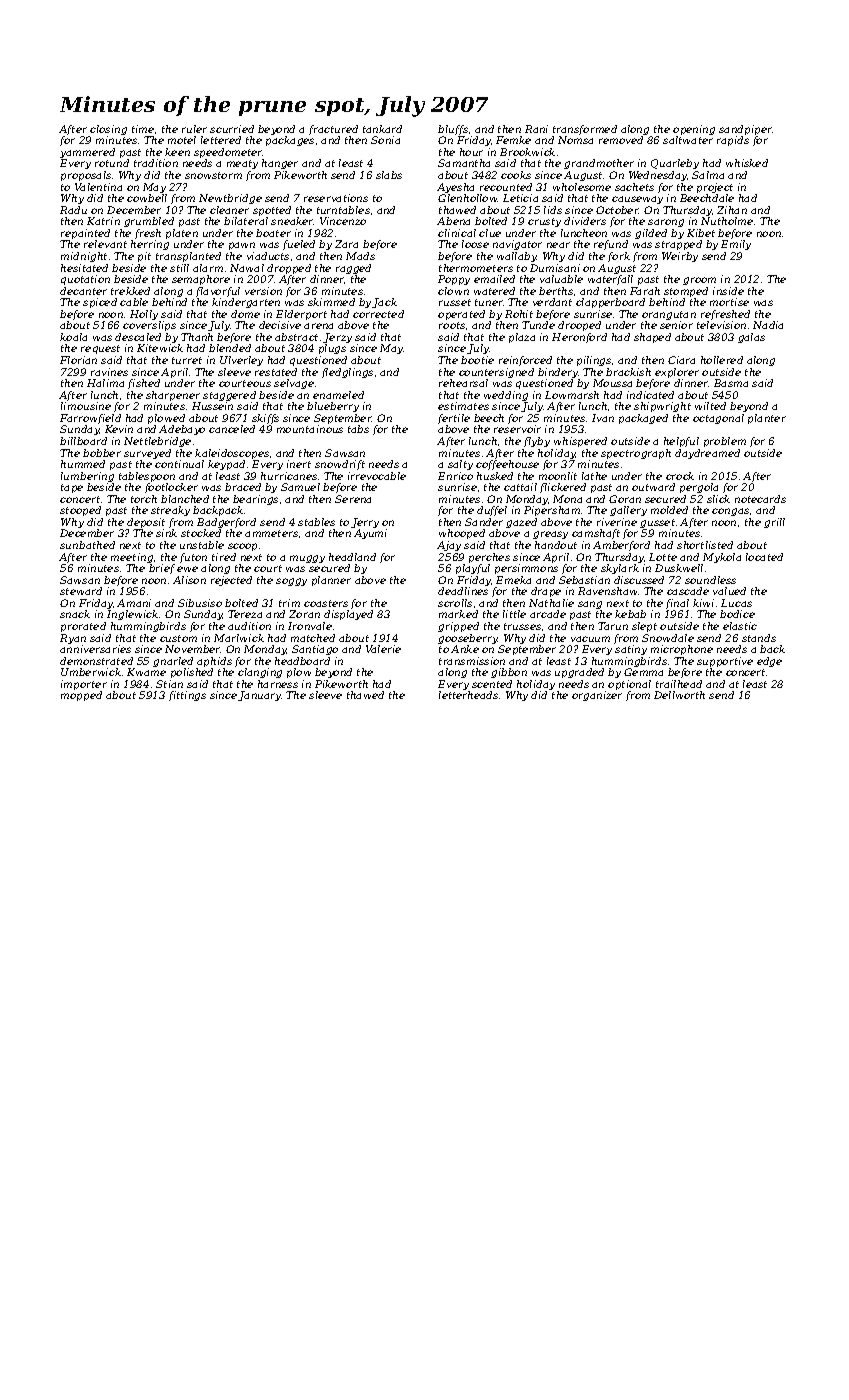 The width and height of the page is (849, 1400). I want to click on fractured, so click(333, 130).
